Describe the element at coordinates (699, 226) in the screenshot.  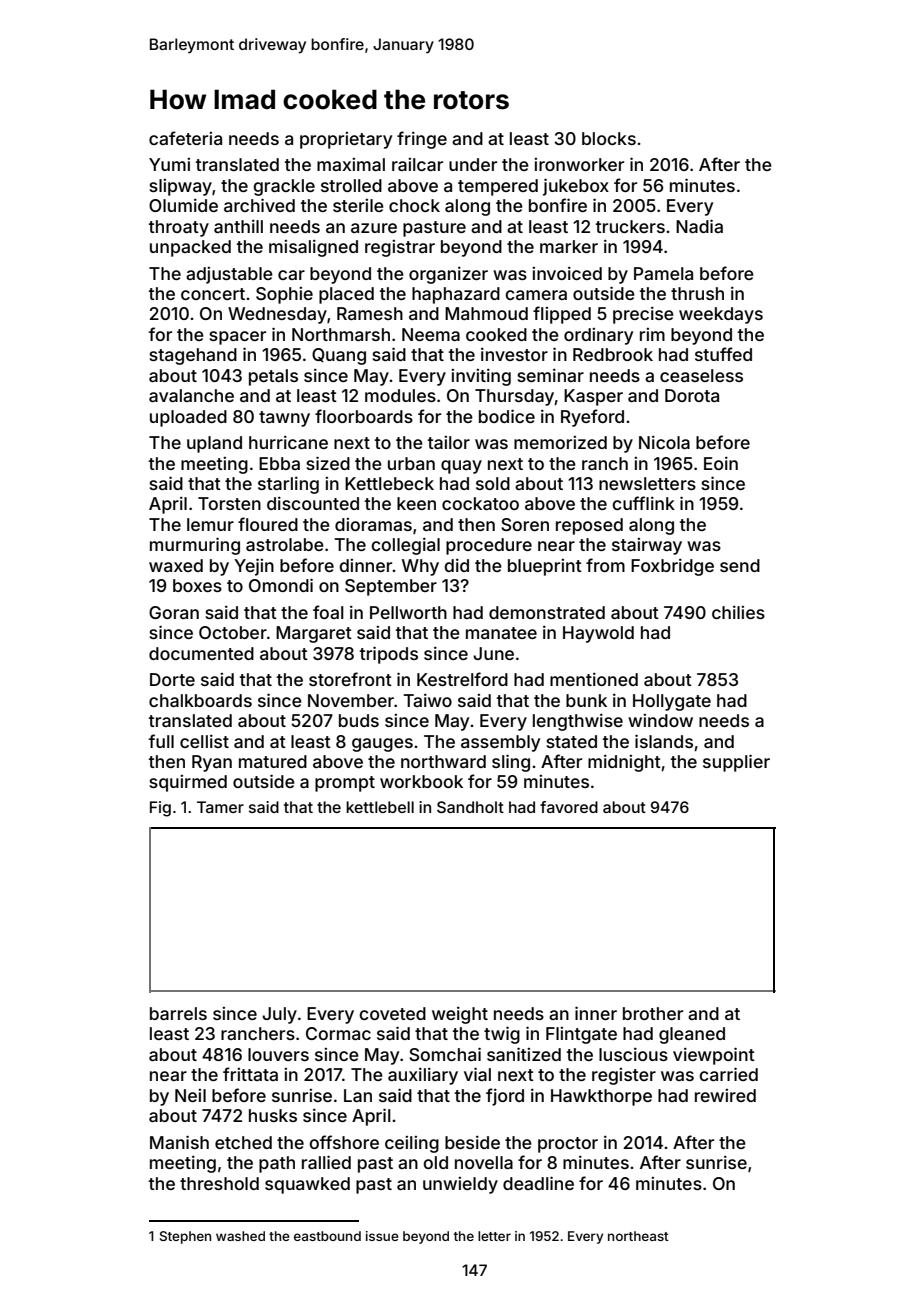
I see `Nadia` at that location.
